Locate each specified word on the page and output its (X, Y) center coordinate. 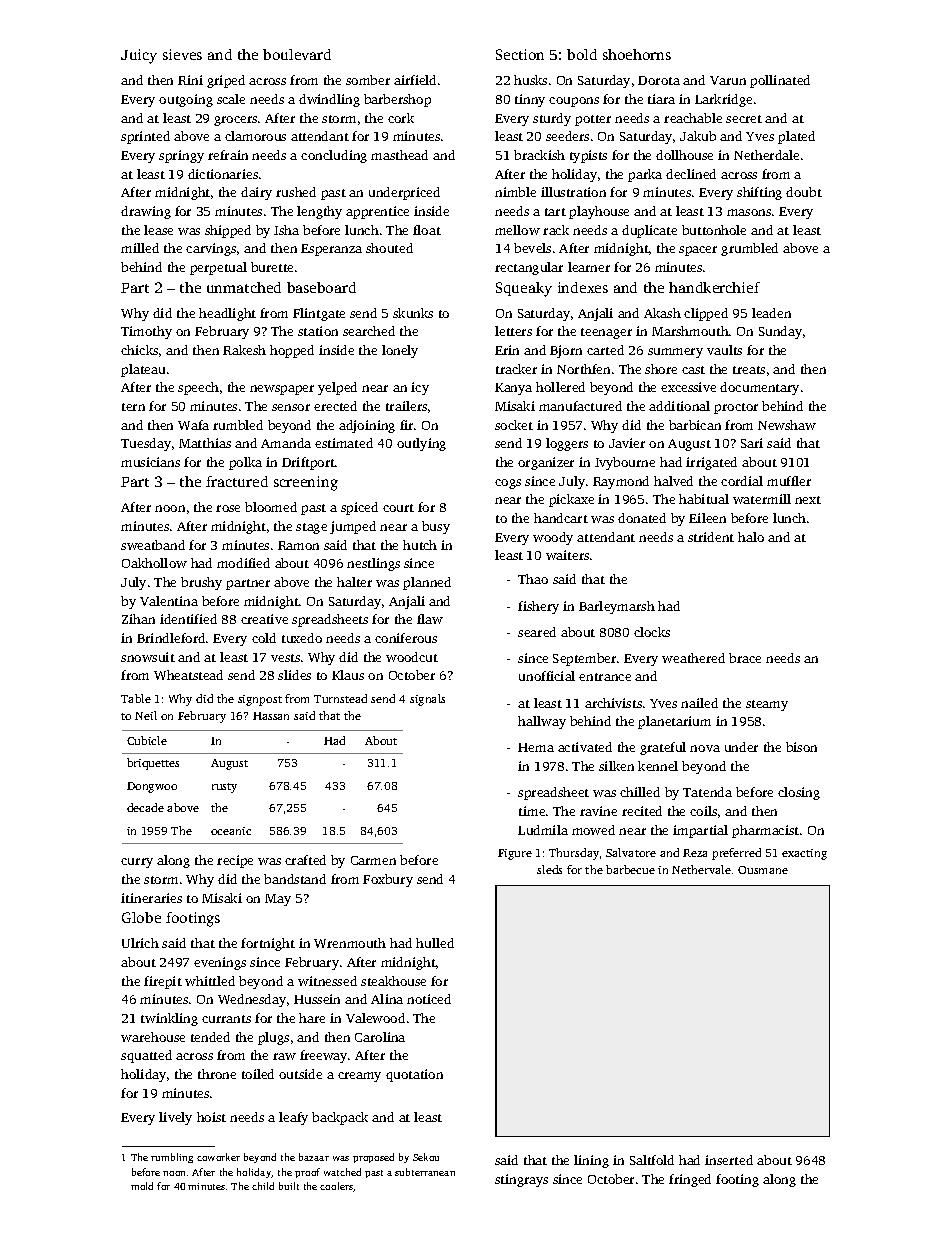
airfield (415, 80)
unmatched (244, 287)
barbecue (630, 869)
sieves (182, 54)
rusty (224, 788)
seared (537, 632)
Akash (662, 313)
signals (427, 700)
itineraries (151, 898)
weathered (693, 658)
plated (796, 137)
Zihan (138, 619)
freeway (323, 1056)
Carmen (373, 860)
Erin (507, 350)
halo (751, 537)
